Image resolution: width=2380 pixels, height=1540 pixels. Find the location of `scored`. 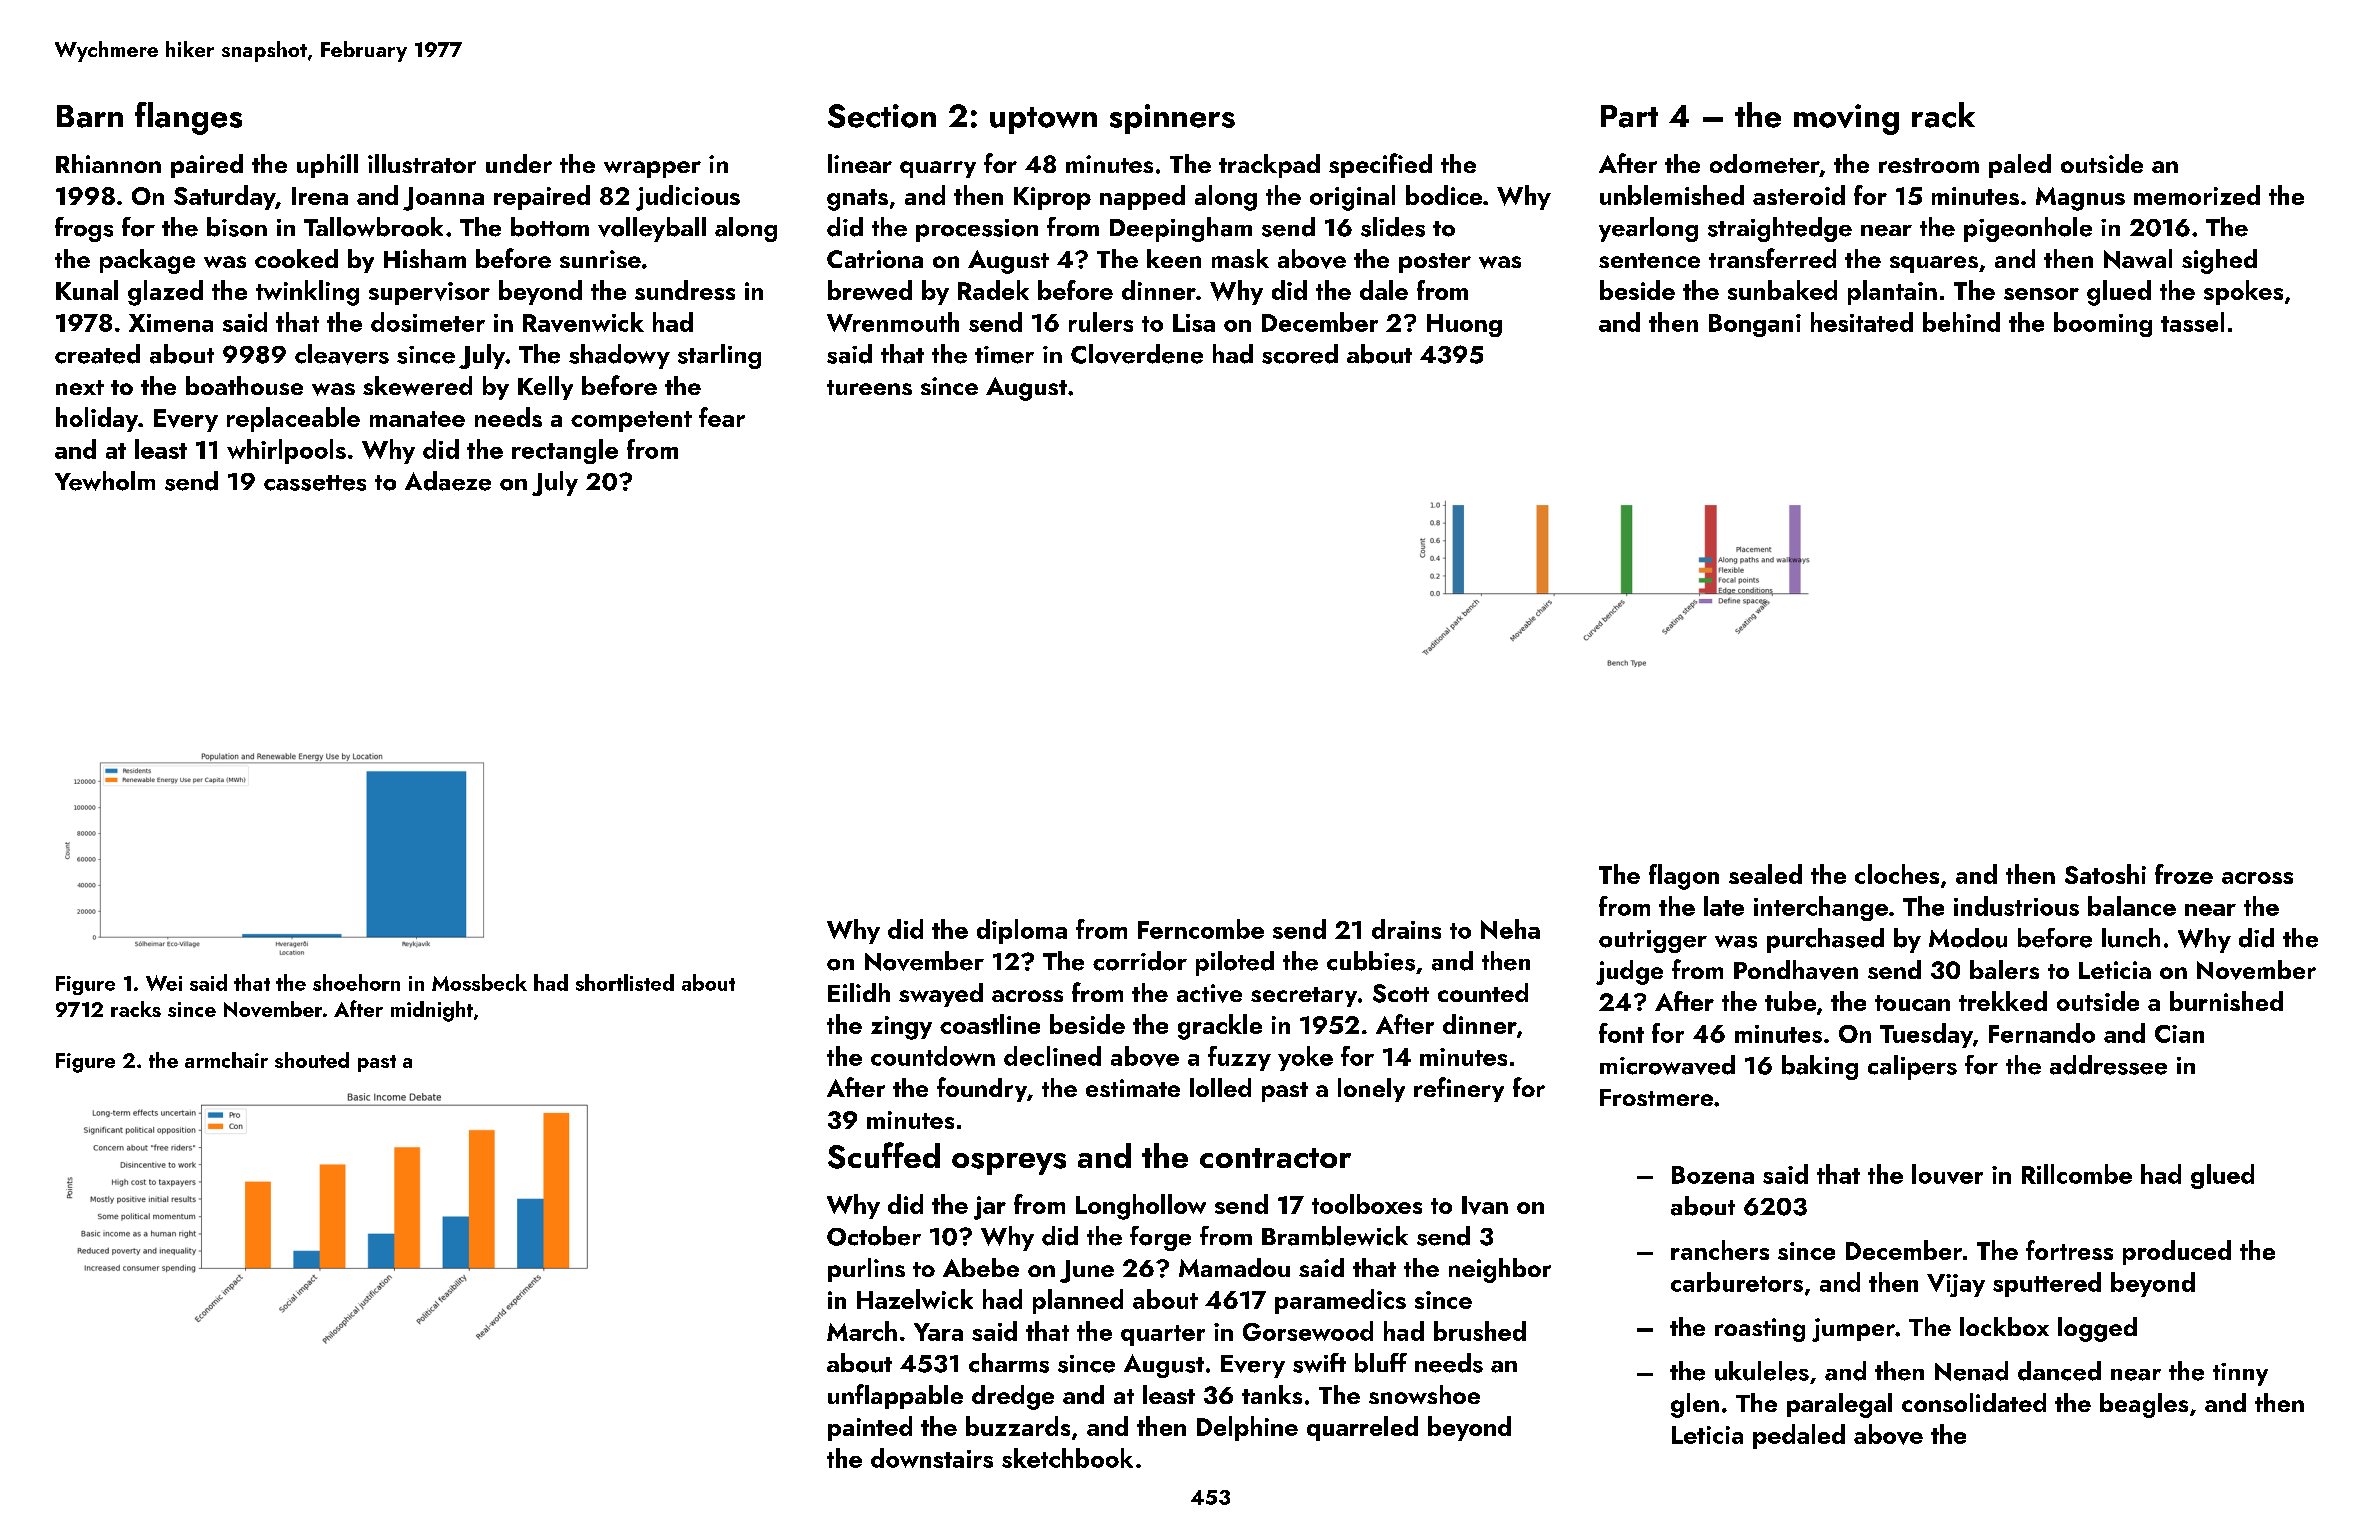

scored is located at coordinates (1300, 354).
